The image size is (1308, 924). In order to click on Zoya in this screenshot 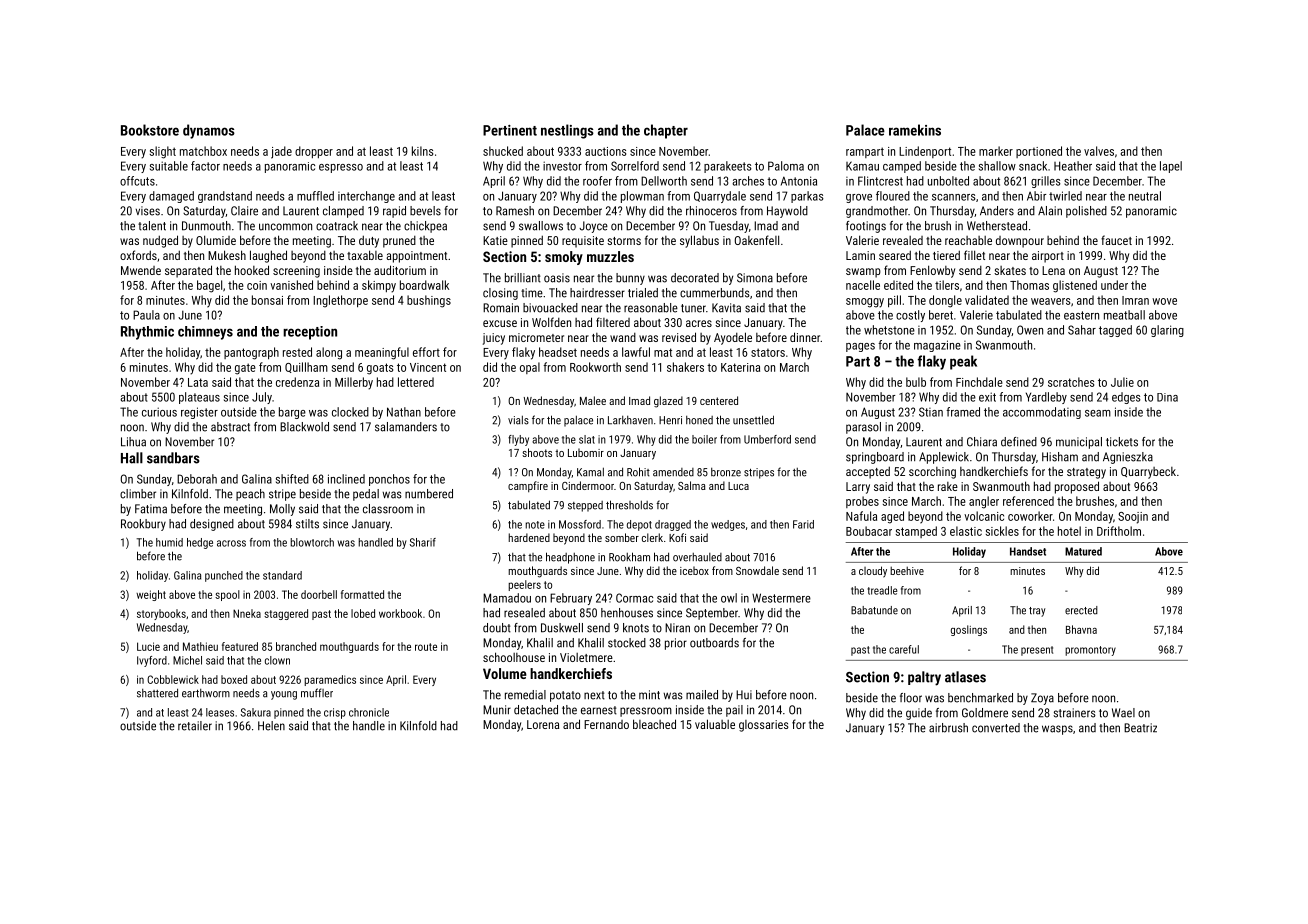, I will do `click(1042, 699)`.
